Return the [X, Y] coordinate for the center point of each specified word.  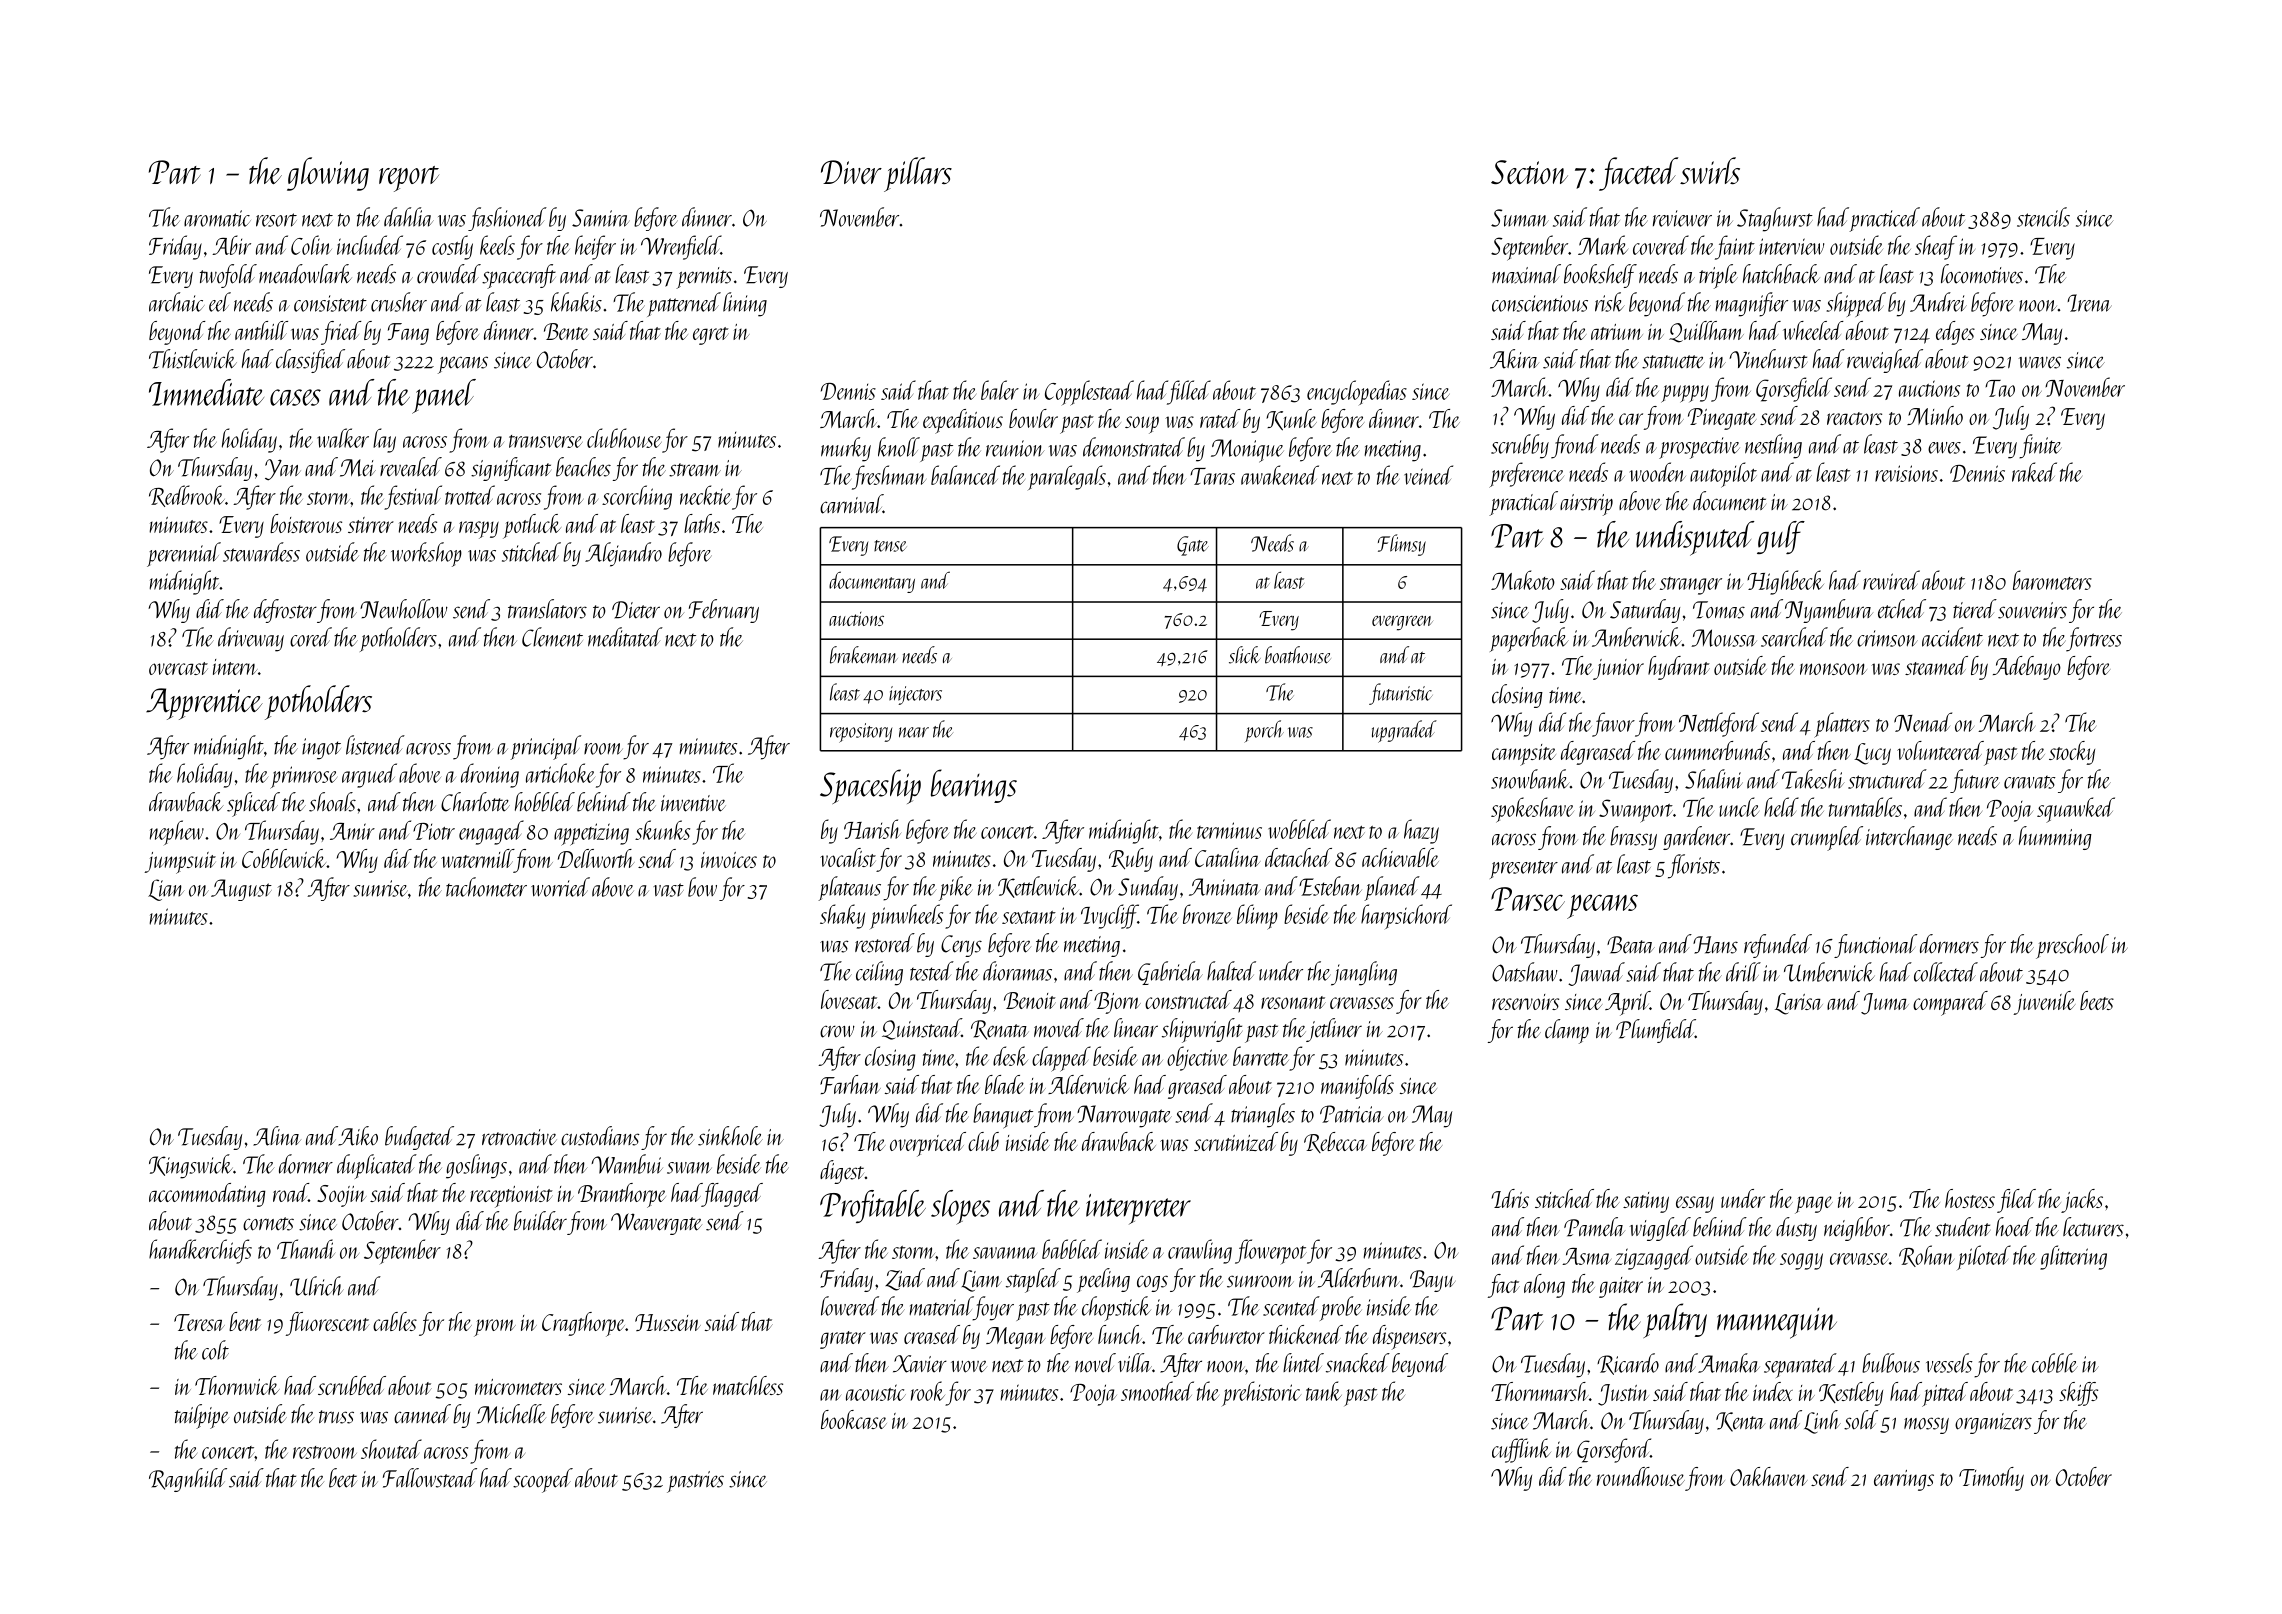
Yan [282, 470]
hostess [1970, 1198]
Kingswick [191, 1166]
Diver [851, 172]
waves [2040, 362]
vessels [1949, 1363]
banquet [1003, 1116]
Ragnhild [188, 1480]
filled [1189, 392]
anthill [261, 330]
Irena [2089, 303]
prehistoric [1261, 1393]
